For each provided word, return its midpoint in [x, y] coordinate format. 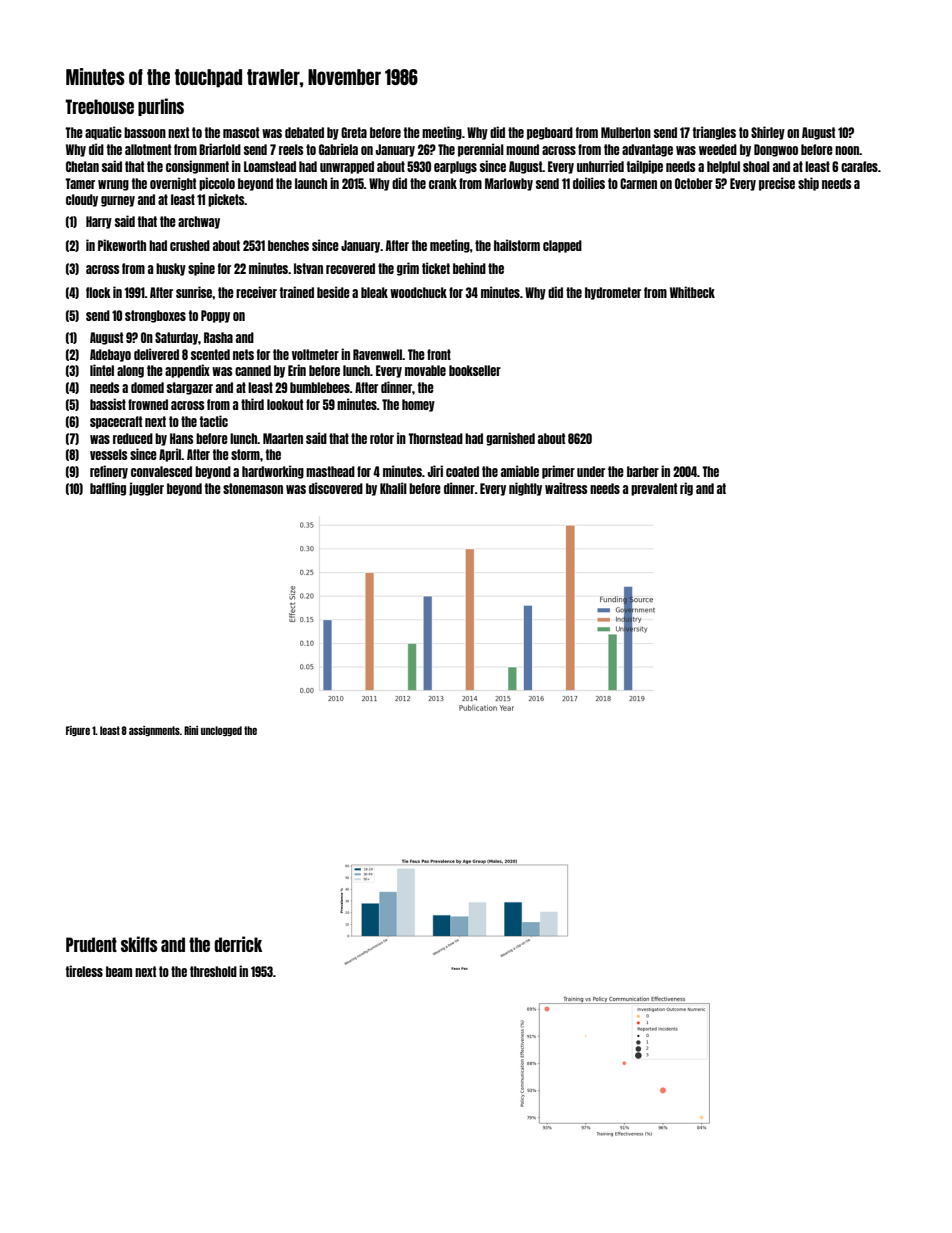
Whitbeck [692, 292]
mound [522, 149]
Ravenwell [377, 354]
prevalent [654, 489]
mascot [241, 132]
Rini [191, 730]
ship [808, 184]
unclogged [221, 731]
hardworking [273, 472]
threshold [213, 971]
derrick [238, 944]
